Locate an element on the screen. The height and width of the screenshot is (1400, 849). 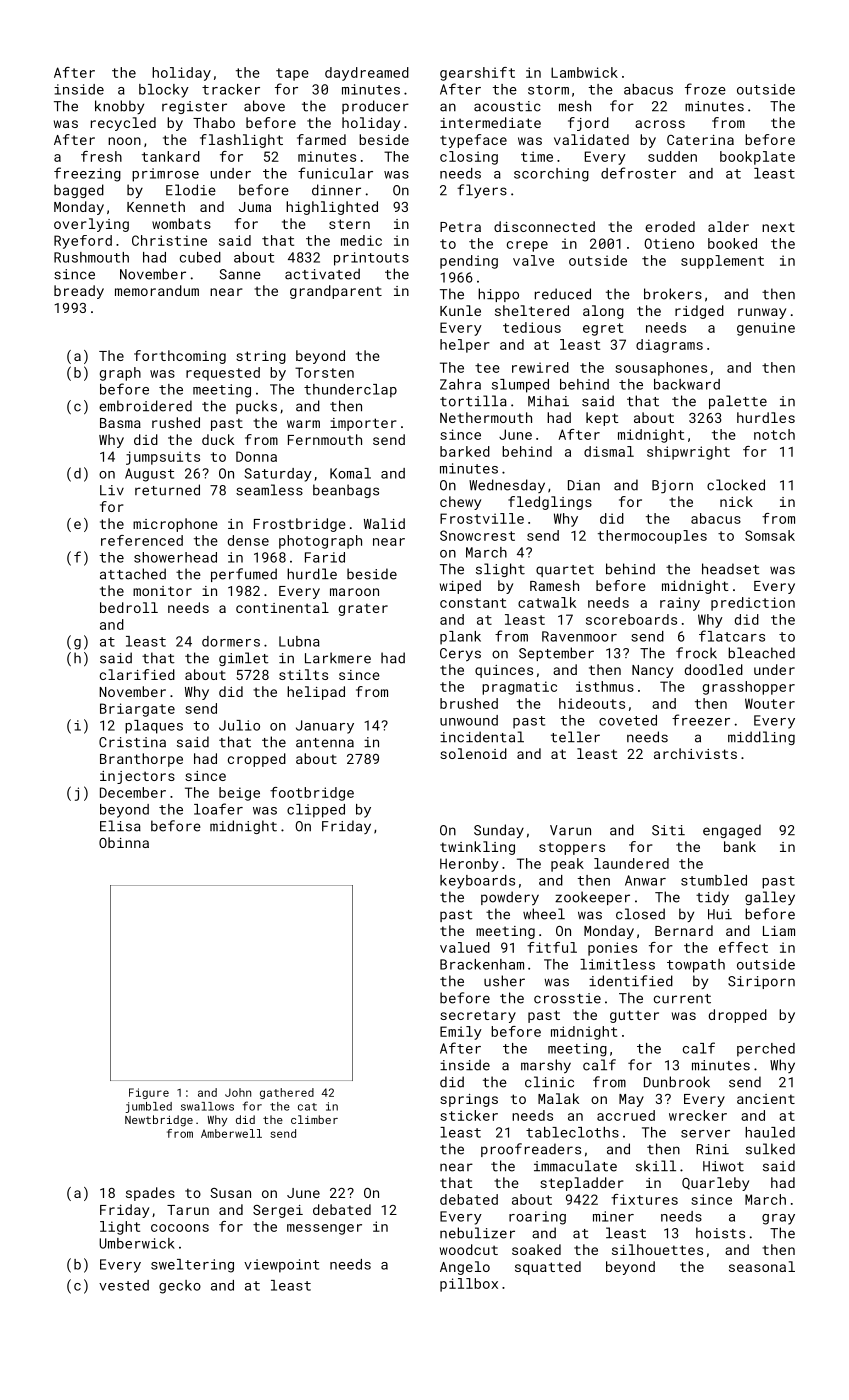
genuine is located at coordinates (766, 329).
